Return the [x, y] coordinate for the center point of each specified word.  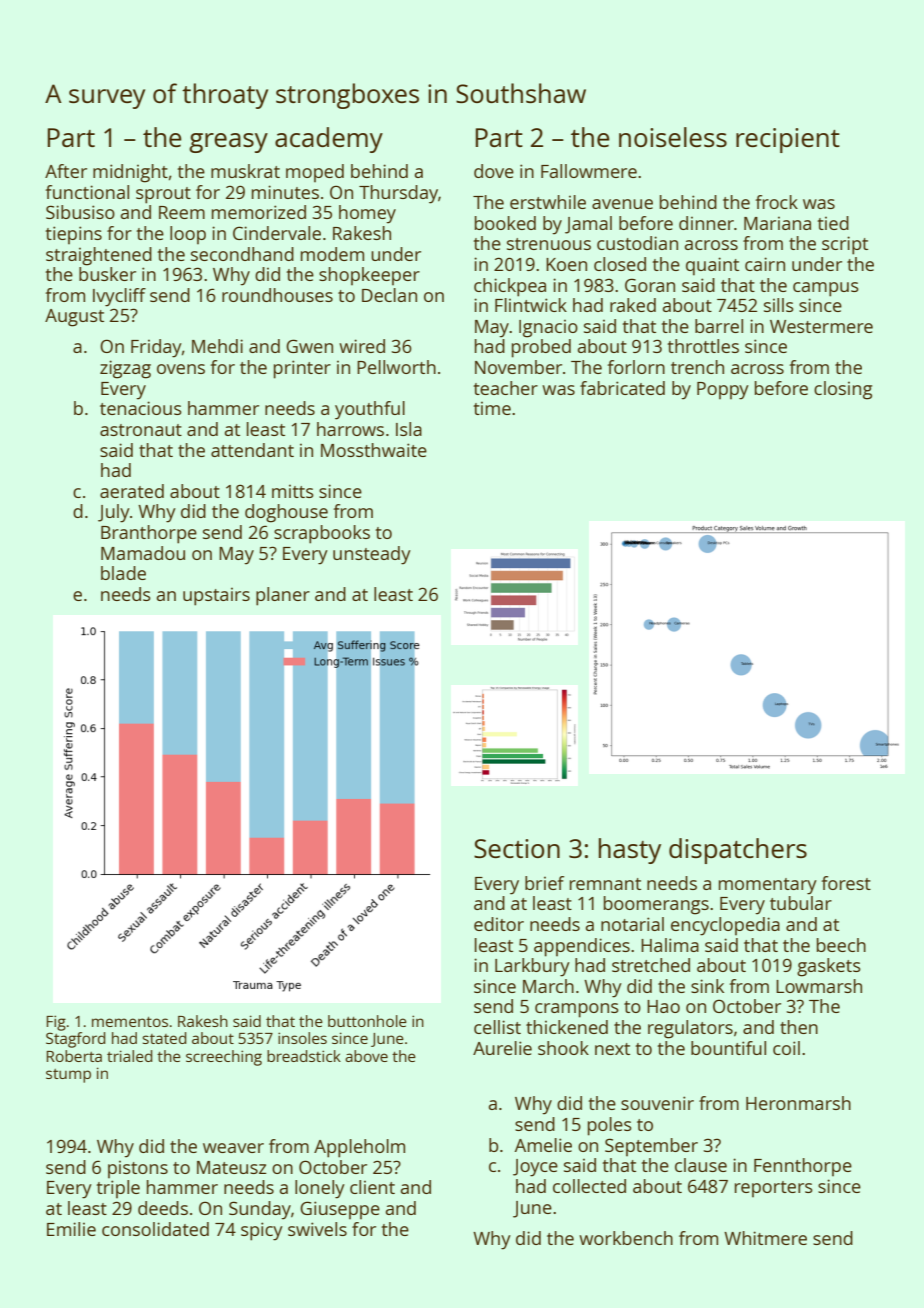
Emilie [71, 1229]
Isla [409, 429]
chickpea [510, 287]
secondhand [242, 254]
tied [833, 223]
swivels [317, 1229]
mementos [130, 1022]
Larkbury [532, 967]
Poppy [723, 391]
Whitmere [765, 1238]
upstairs [216, 597]
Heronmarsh [798, 1103]
